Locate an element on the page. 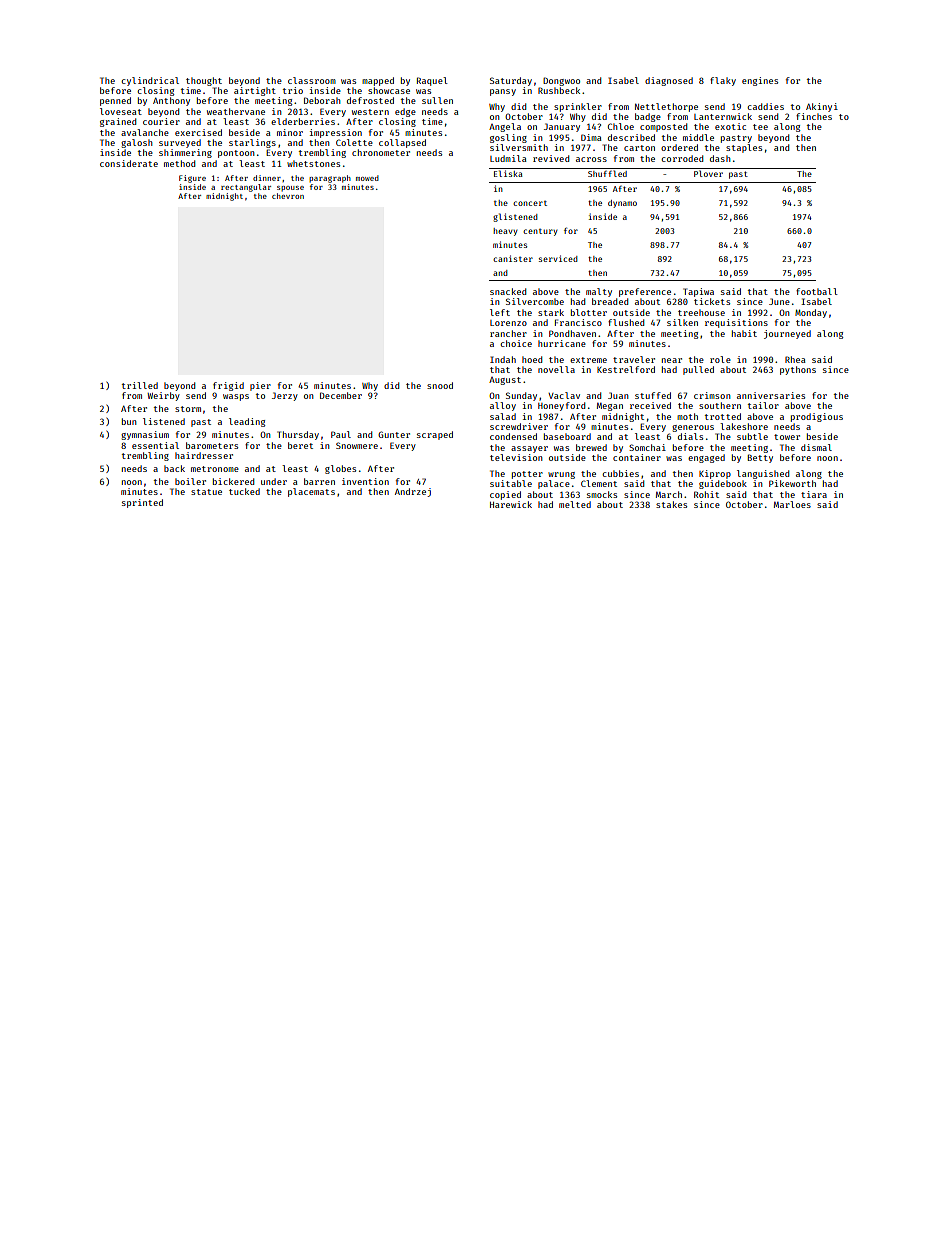 Image resolution: width=952 pixels, height=1233 pixels. back is located at coordinates (174, 468).
